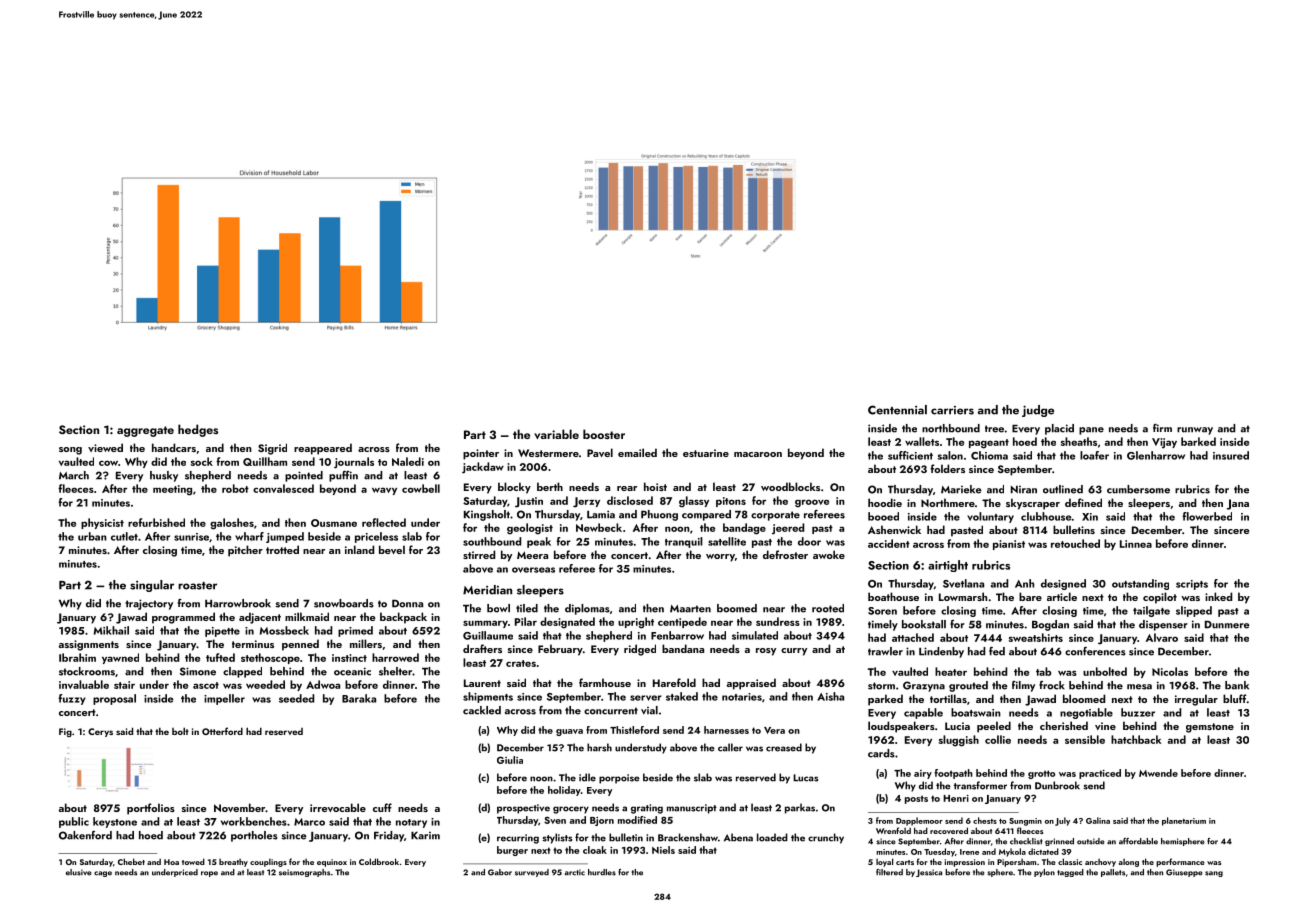 The image size is (1308, 924). What do you see at coordinates (151, 809) in the document?
I see `portfolios` at bounding box center [151, 809].
